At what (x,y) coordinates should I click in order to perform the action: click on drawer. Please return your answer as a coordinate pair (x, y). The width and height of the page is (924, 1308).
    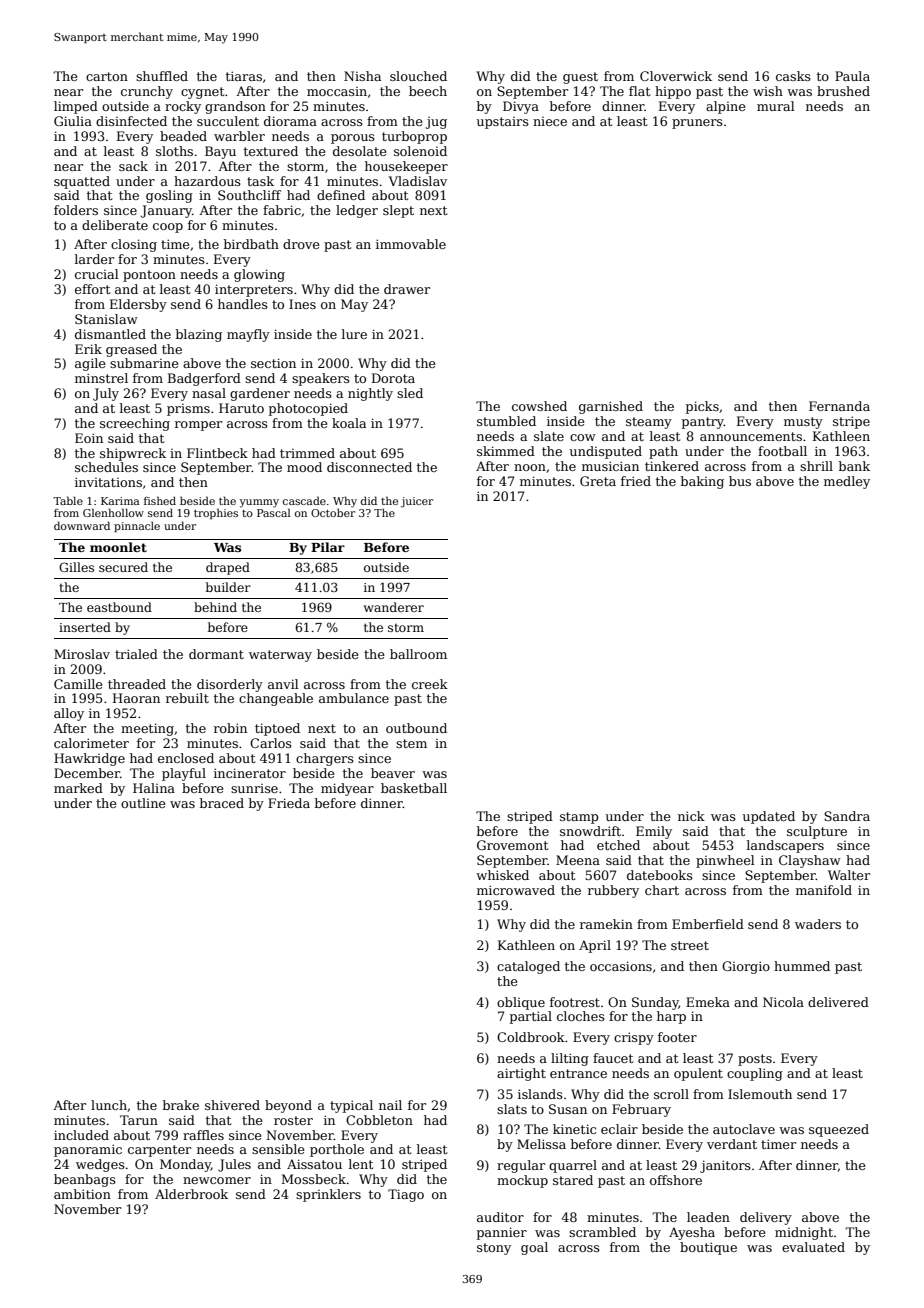
    Looking at the image, I should click on (407, 289).
